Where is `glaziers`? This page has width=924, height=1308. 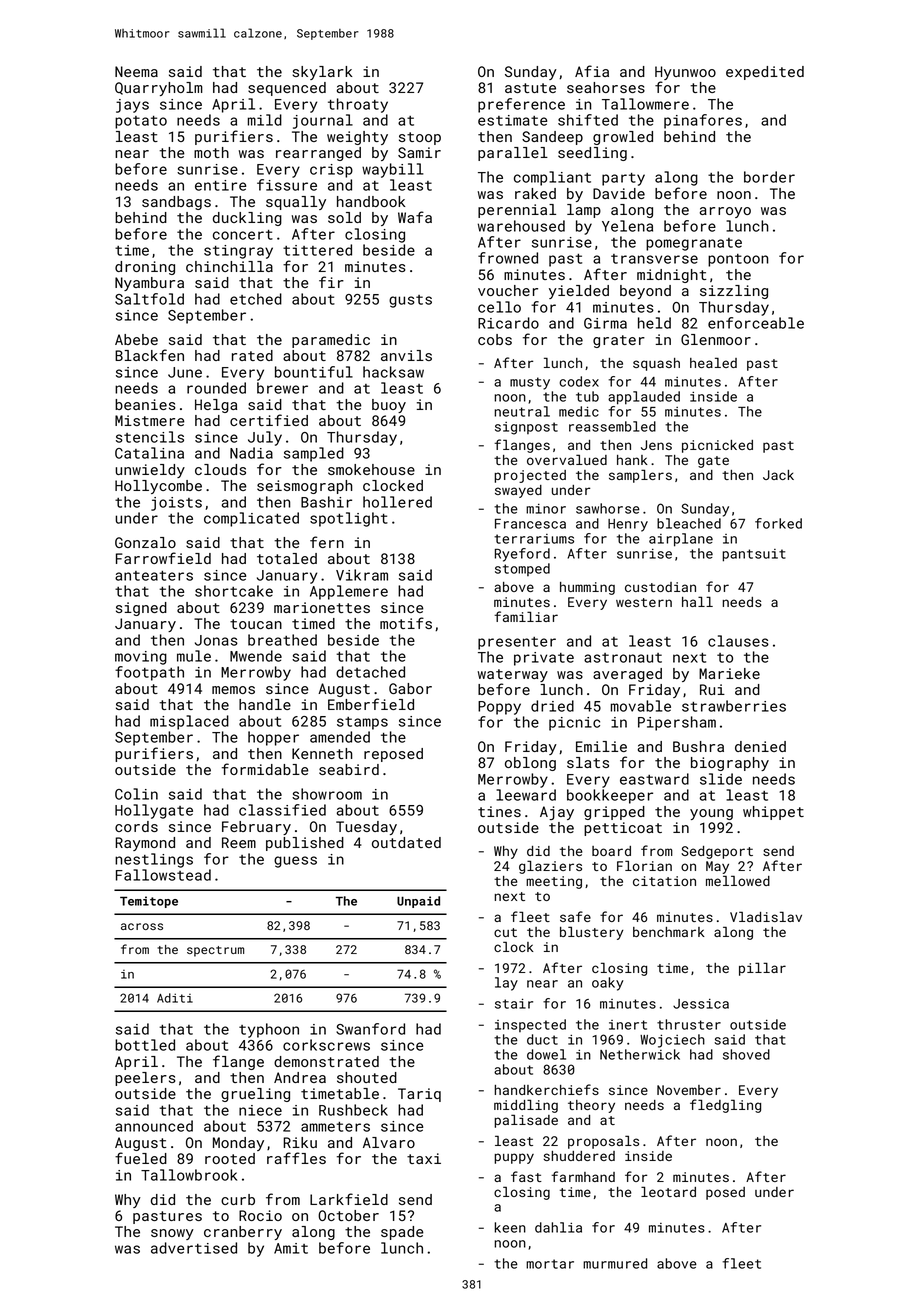 glaziers is located at coordinates (550, 867).
